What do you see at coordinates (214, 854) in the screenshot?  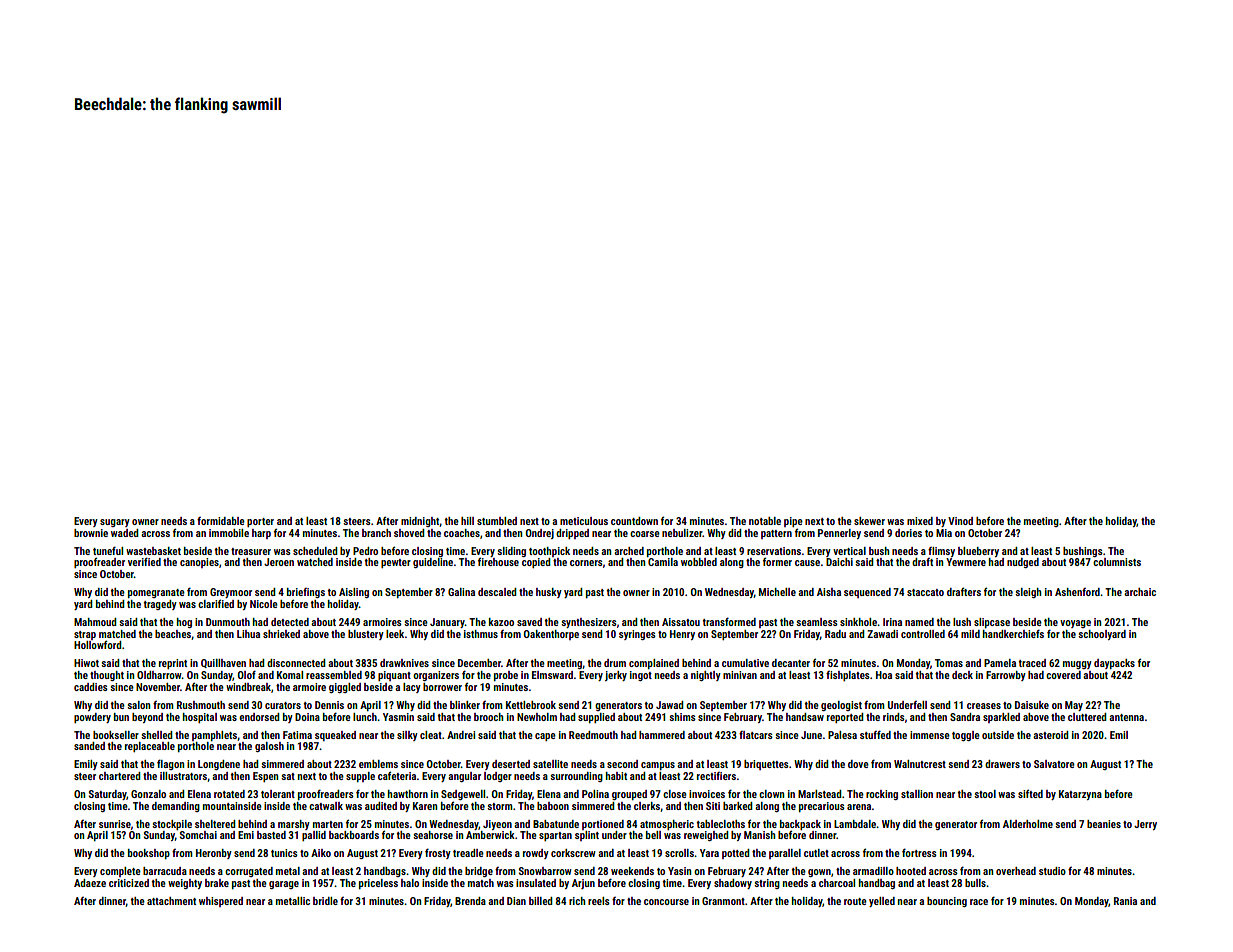 I see `Heronby` at bounding box center [214, 854].
